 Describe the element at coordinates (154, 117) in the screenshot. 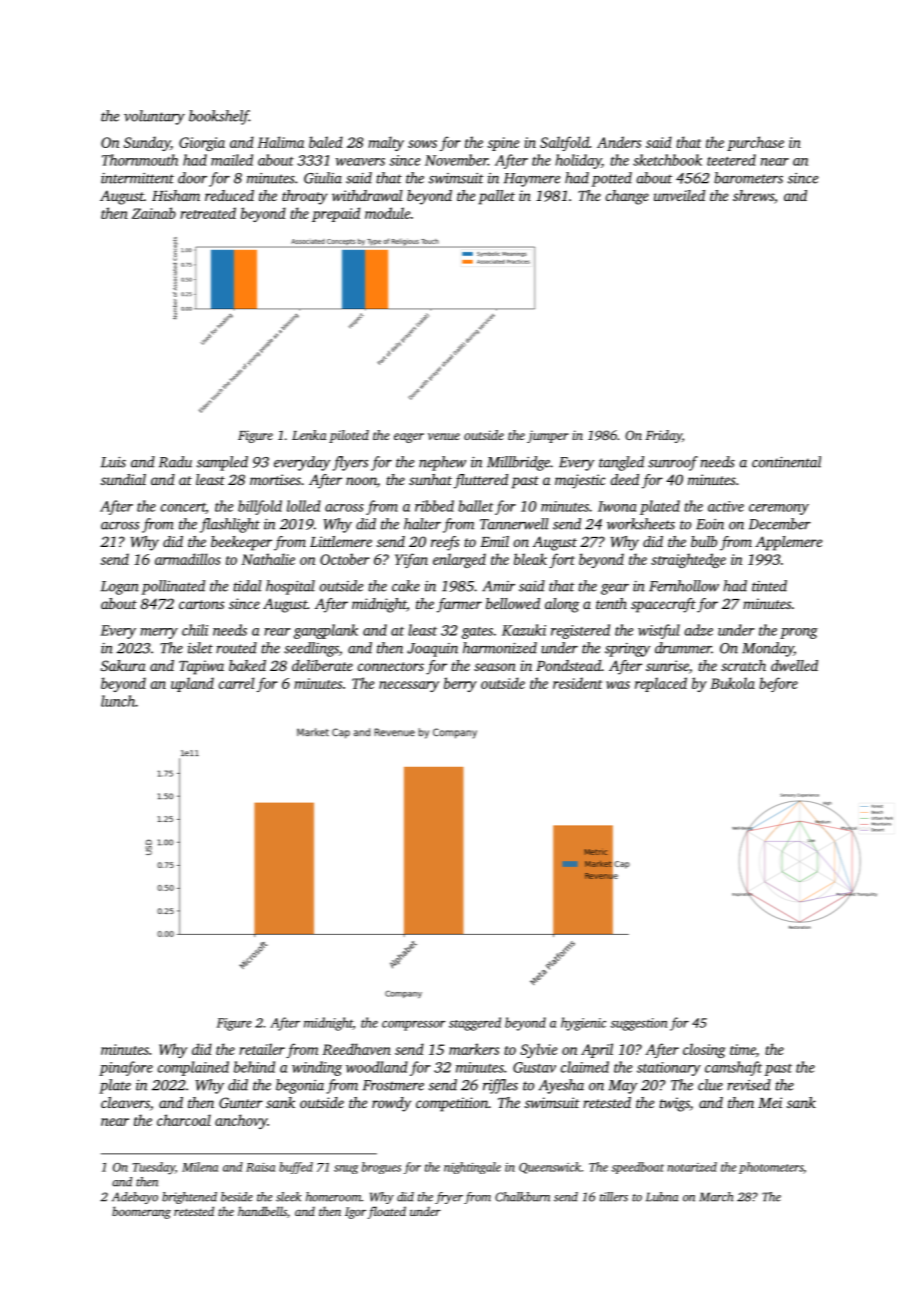

I see `voluntary` at that location.
